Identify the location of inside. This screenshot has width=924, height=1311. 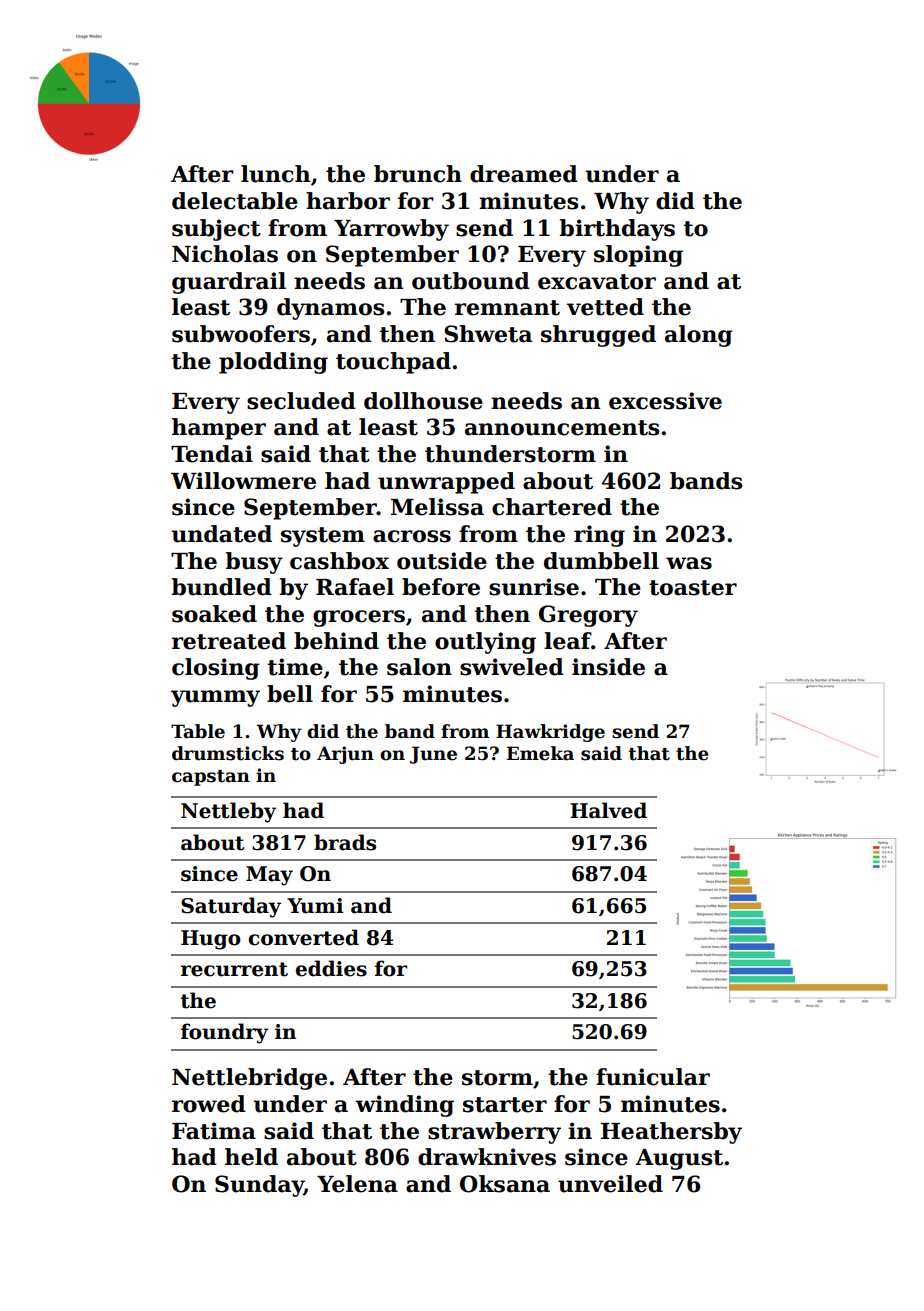
(608, 667).
